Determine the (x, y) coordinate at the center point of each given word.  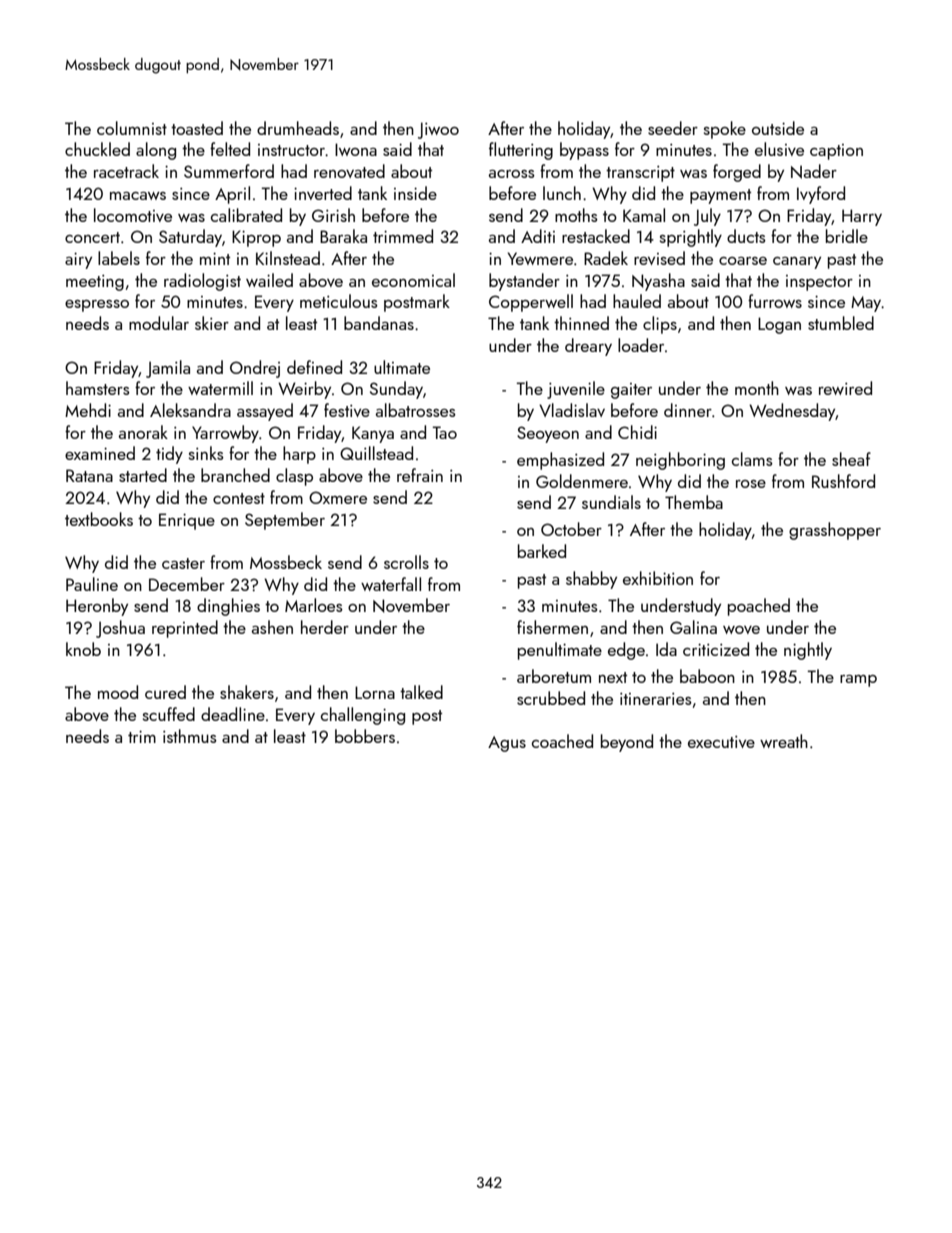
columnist (132, 128)
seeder (673, 128)
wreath (784, 741)
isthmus (190, 736)
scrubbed (551, 698)
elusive (779, 149)
